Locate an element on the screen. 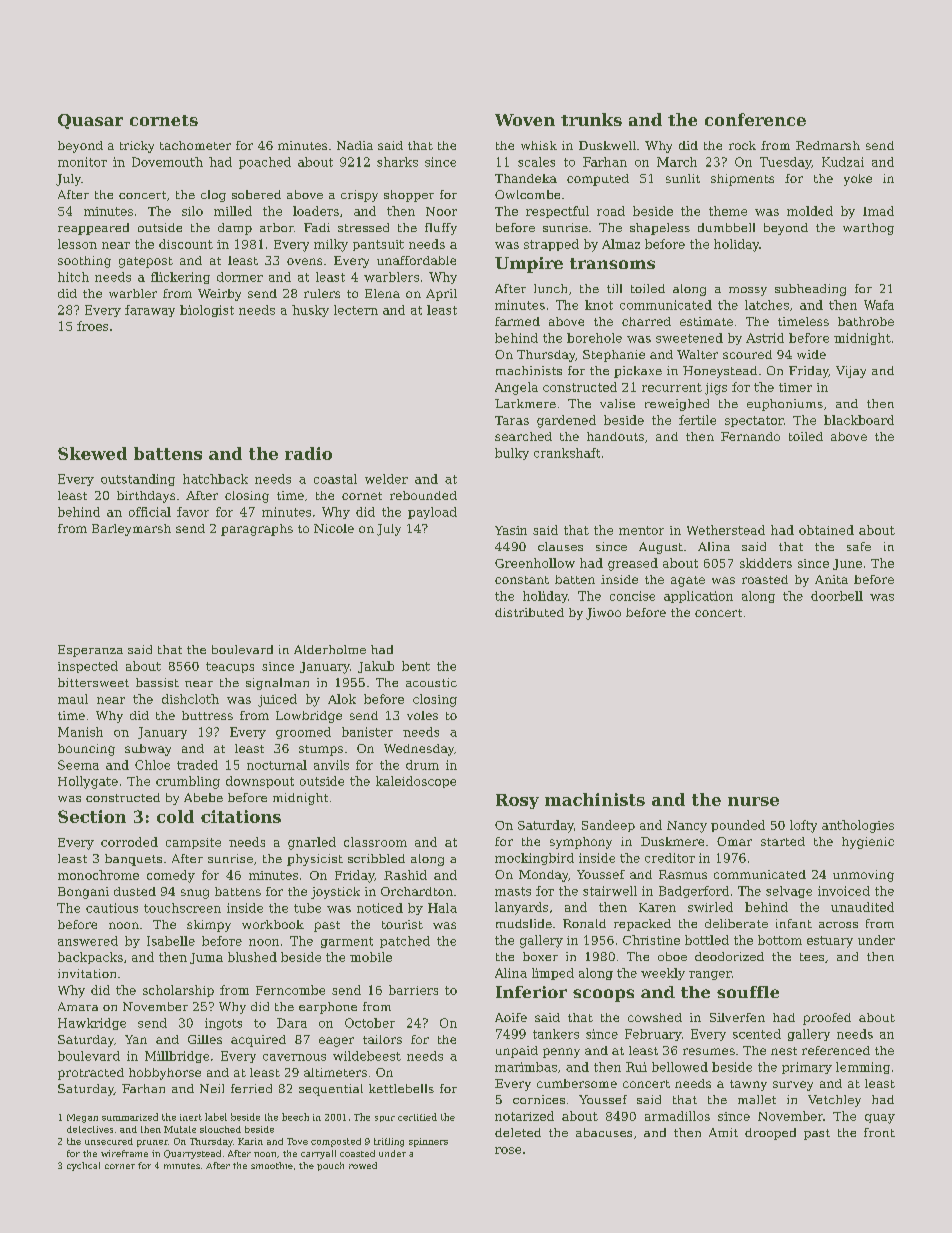 The image size is (952, 1233). conference is located at coordinates (755, 119).
